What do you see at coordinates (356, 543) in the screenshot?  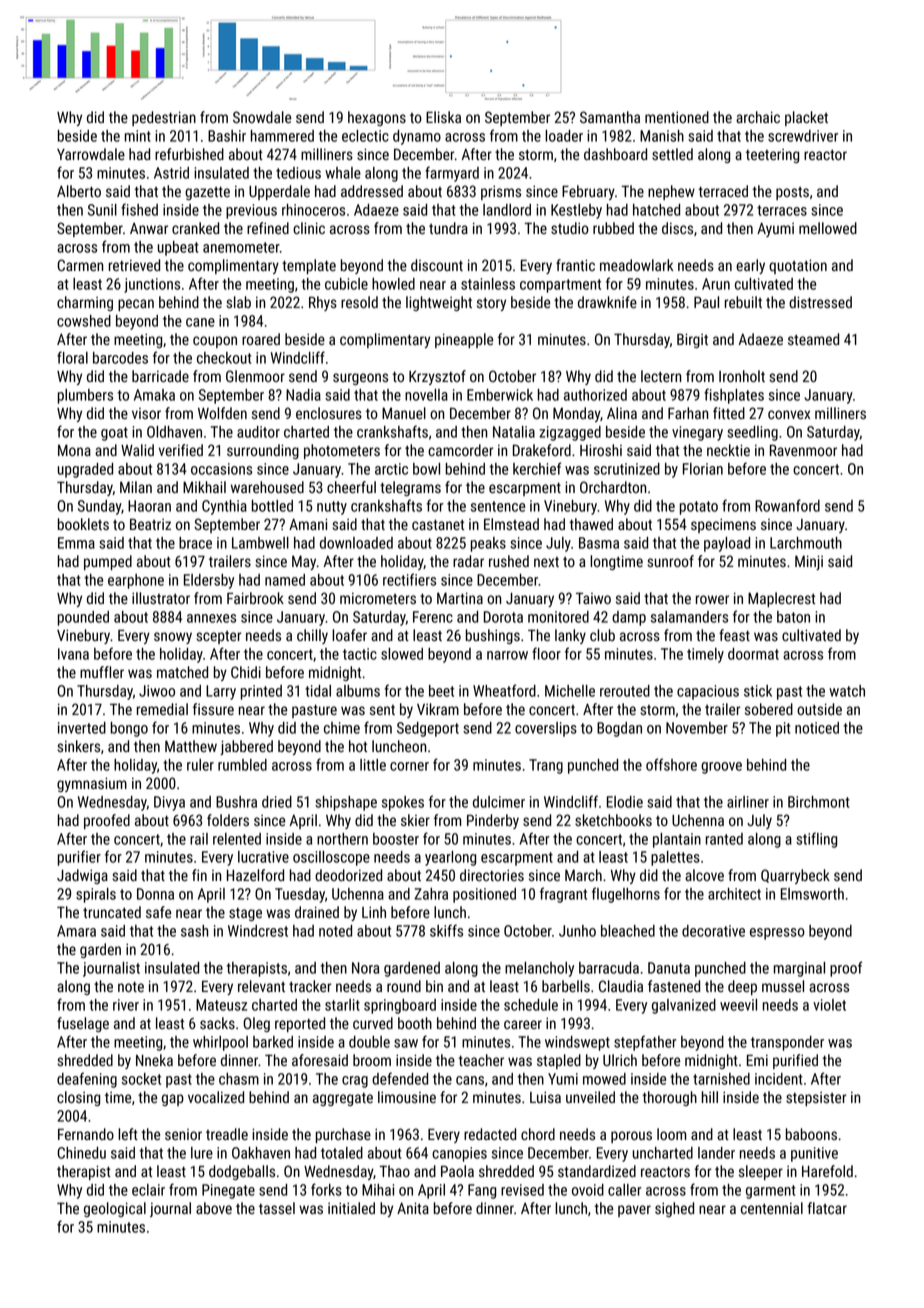 I see `downloaded` at bounding box center [356, 543].
